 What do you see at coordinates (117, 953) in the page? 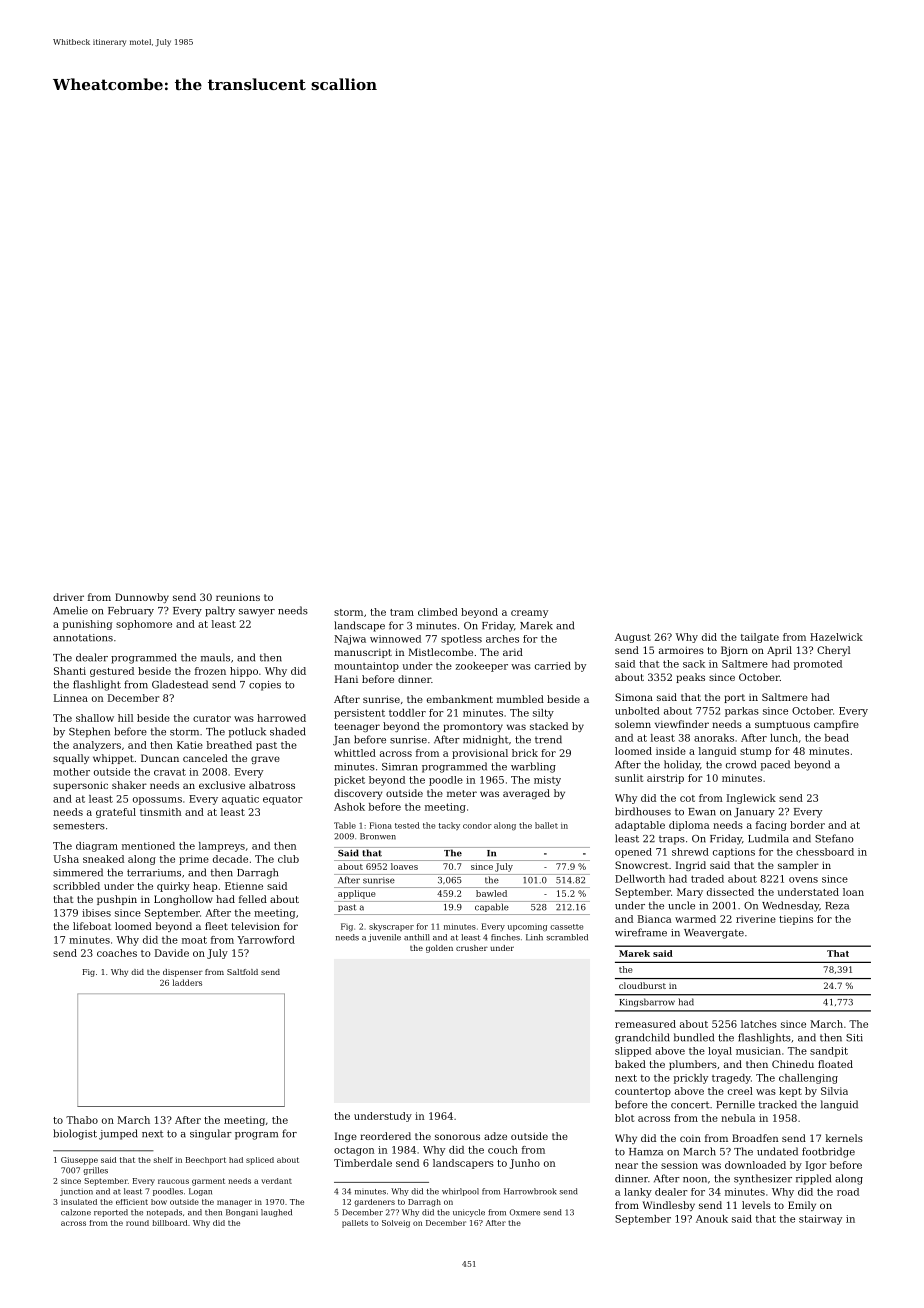
I see `coaches` at bounding box center [117, 953].
